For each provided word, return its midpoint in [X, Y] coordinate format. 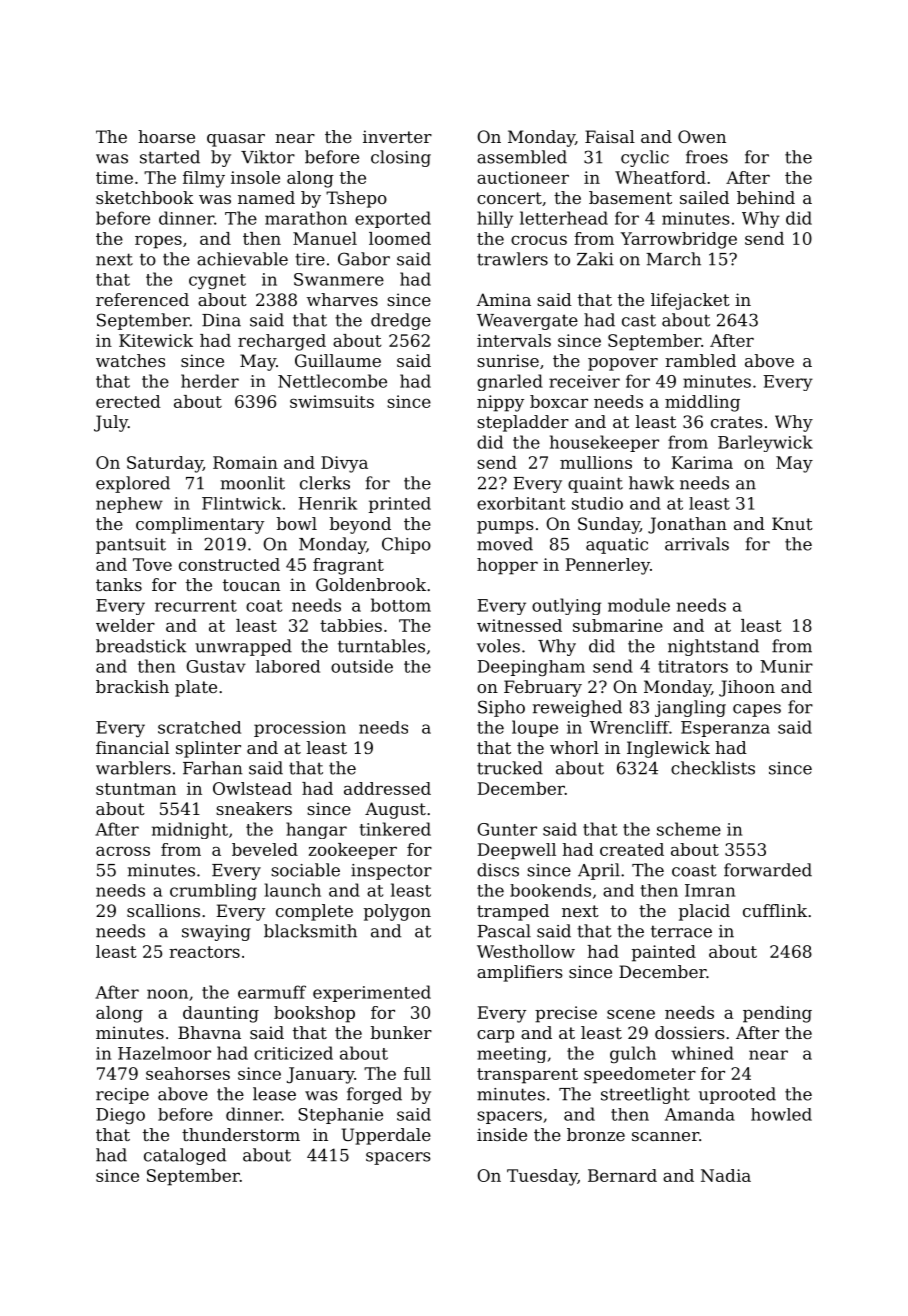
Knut [792, 523]
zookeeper [353, 851]
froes [707, 157]
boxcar [559, 401]
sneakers [254, 808]
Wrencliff [629, 727]
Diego [120, 1116]
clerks [325, 483]
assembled [522, 157]
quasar [236, 140]
